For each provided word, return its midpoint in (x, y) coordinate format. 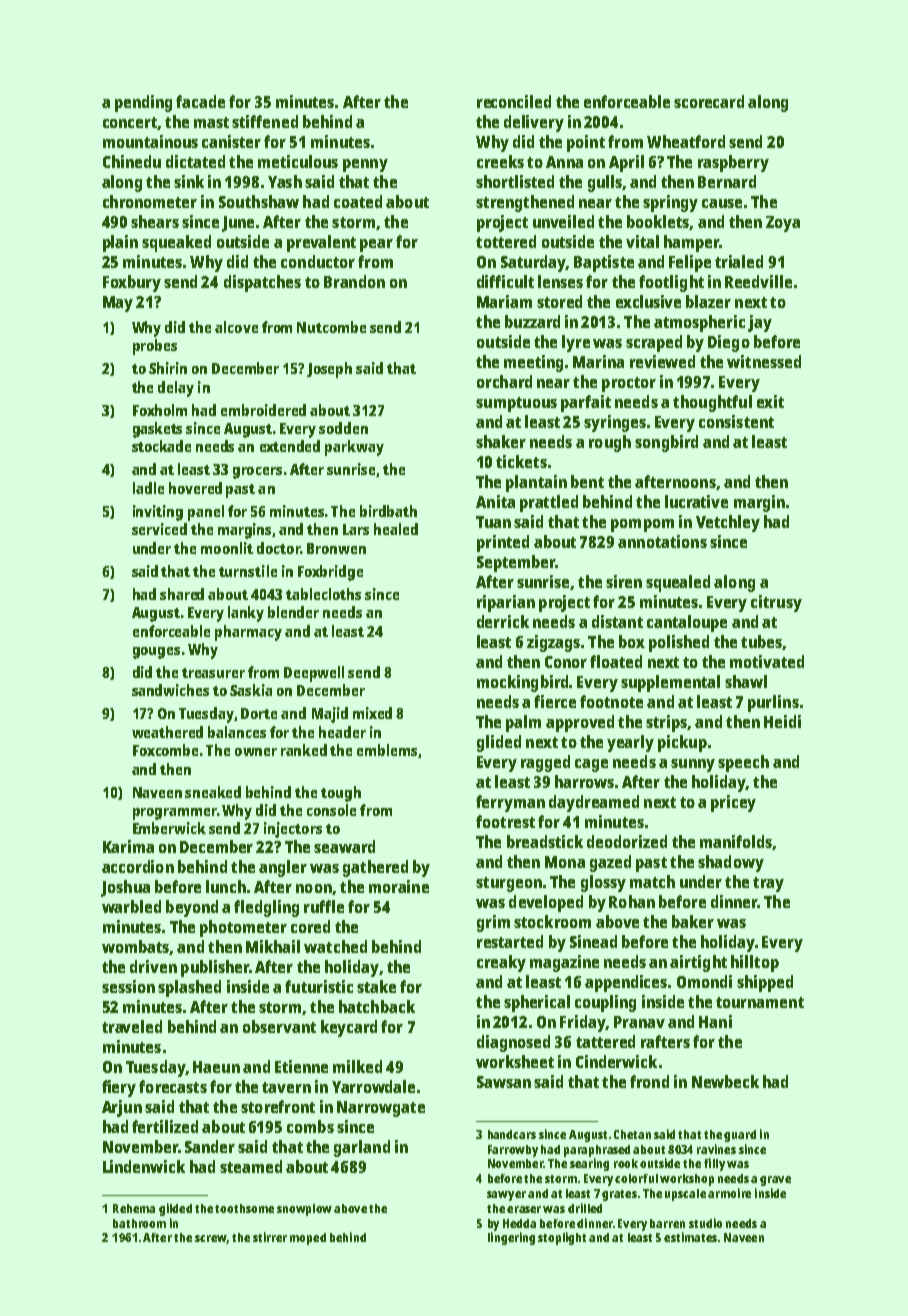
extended (290, 446)
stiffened (265, 121)
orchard (504, 381)
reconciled (514, 101)
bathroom (139, 1223)
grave (775, 1181)
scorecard (709, 101)
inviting (158, 513)
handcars (512, 1134)
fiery (119, 1088)
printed (503, 543)
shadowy (731, 863)
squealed (678, 583)
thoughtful (712, 403)
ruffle (324, 906)
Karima (128, 846)
